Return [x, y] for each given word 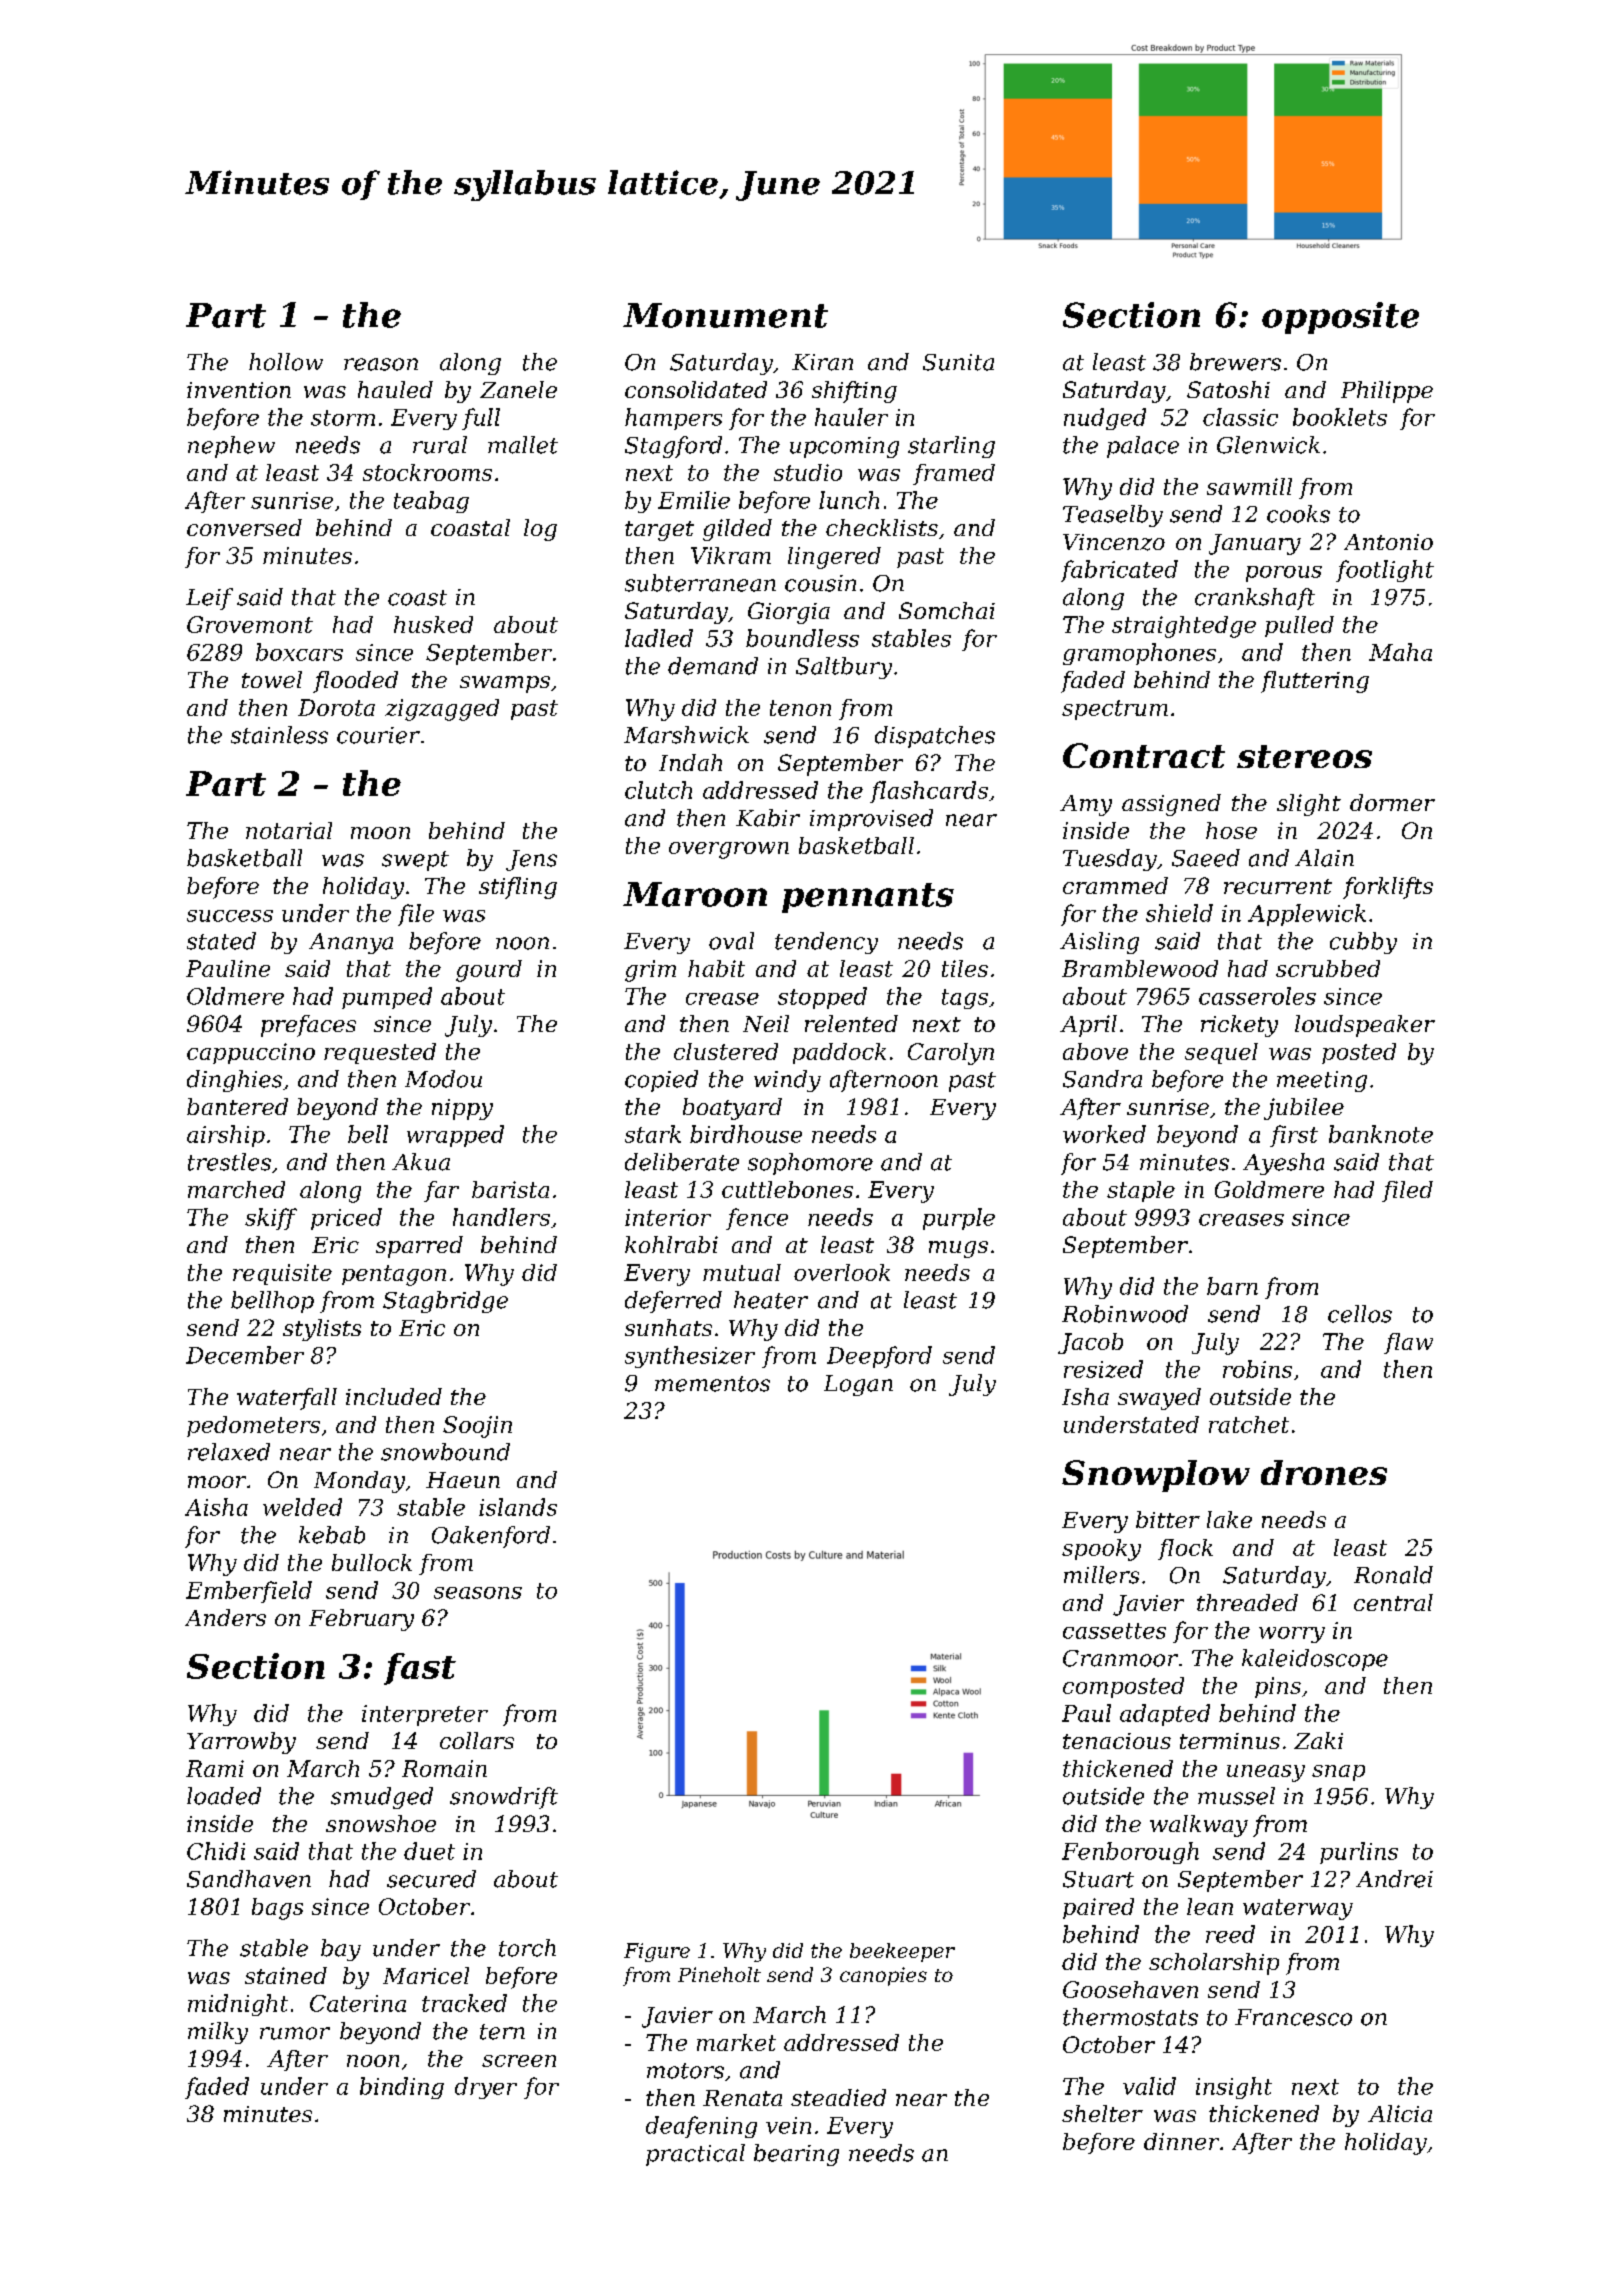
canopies [883, 1976]
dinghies [234, 1081]
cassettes [1114, 1631]
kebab [332, 1535]
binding [402, 2088]
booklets [1340, 417]
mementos [712, 1384]
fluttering [1315, 682]
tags [965, 999]
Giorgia [789, 613]
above [1095, 1051]
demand [713, 666]
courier [378, 735]
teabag [431, 502]
